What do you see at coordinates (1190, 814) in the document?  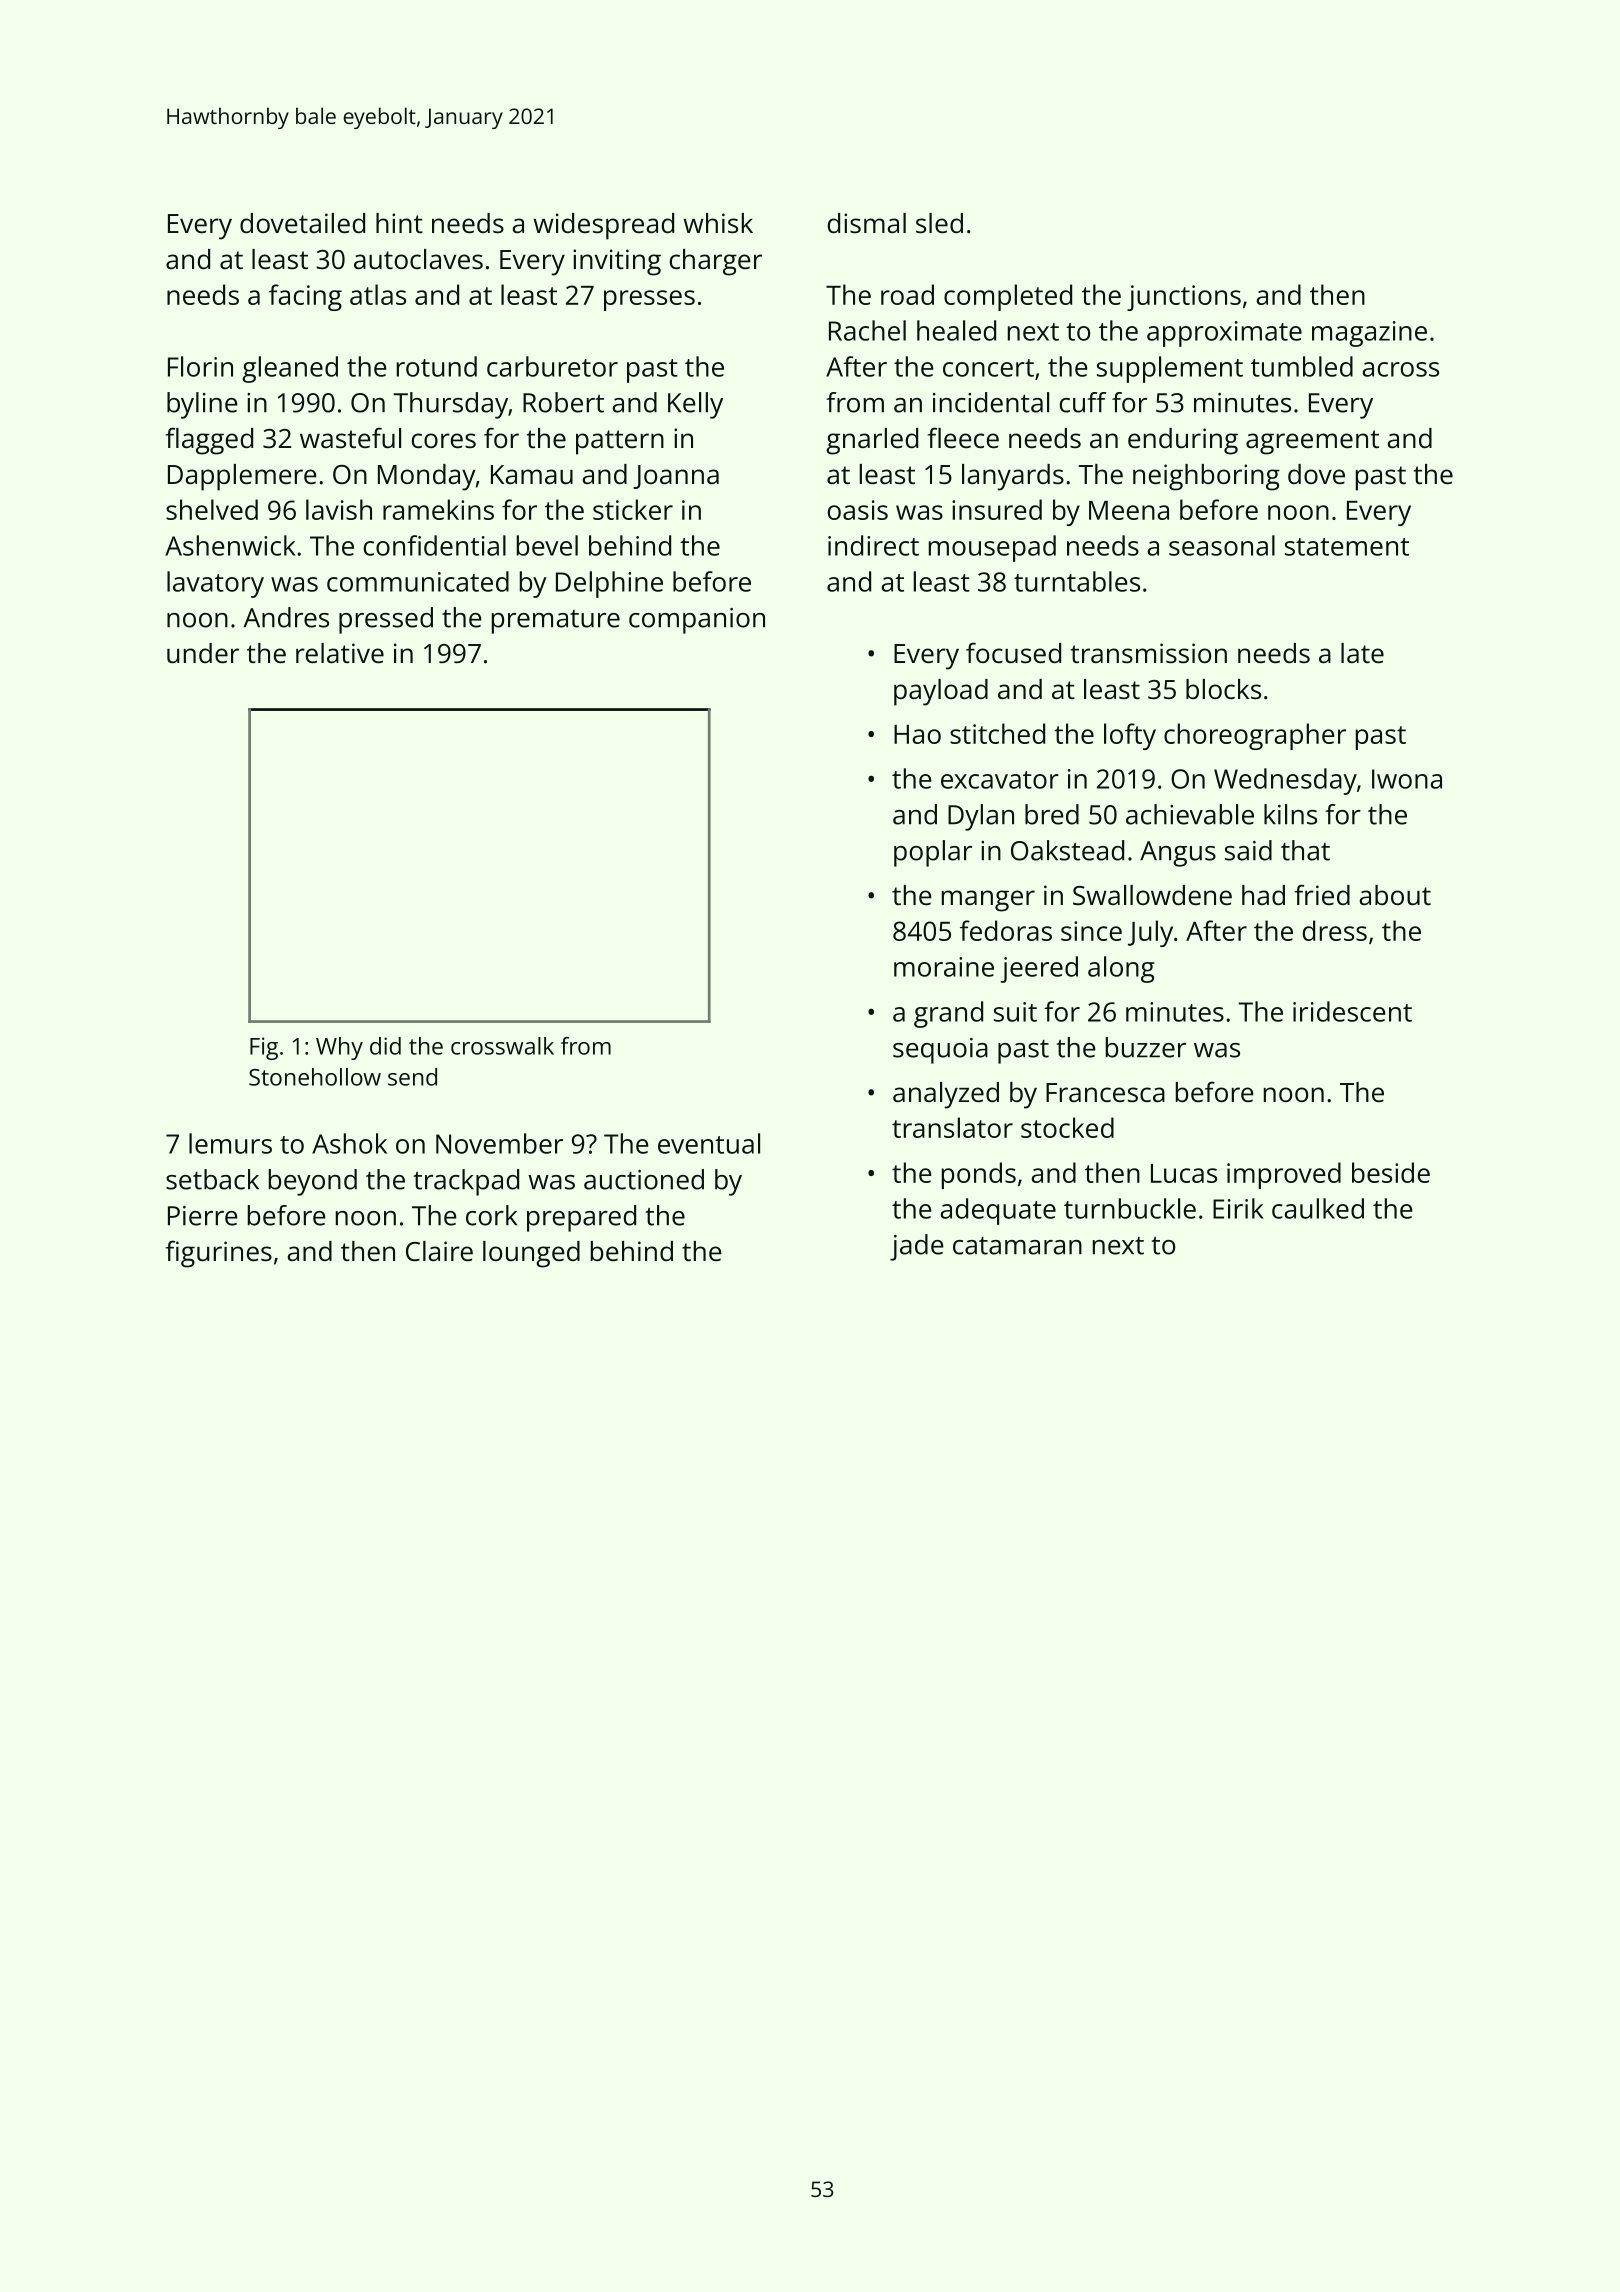 I see `achievable` at bounding box center [1190, 814].
